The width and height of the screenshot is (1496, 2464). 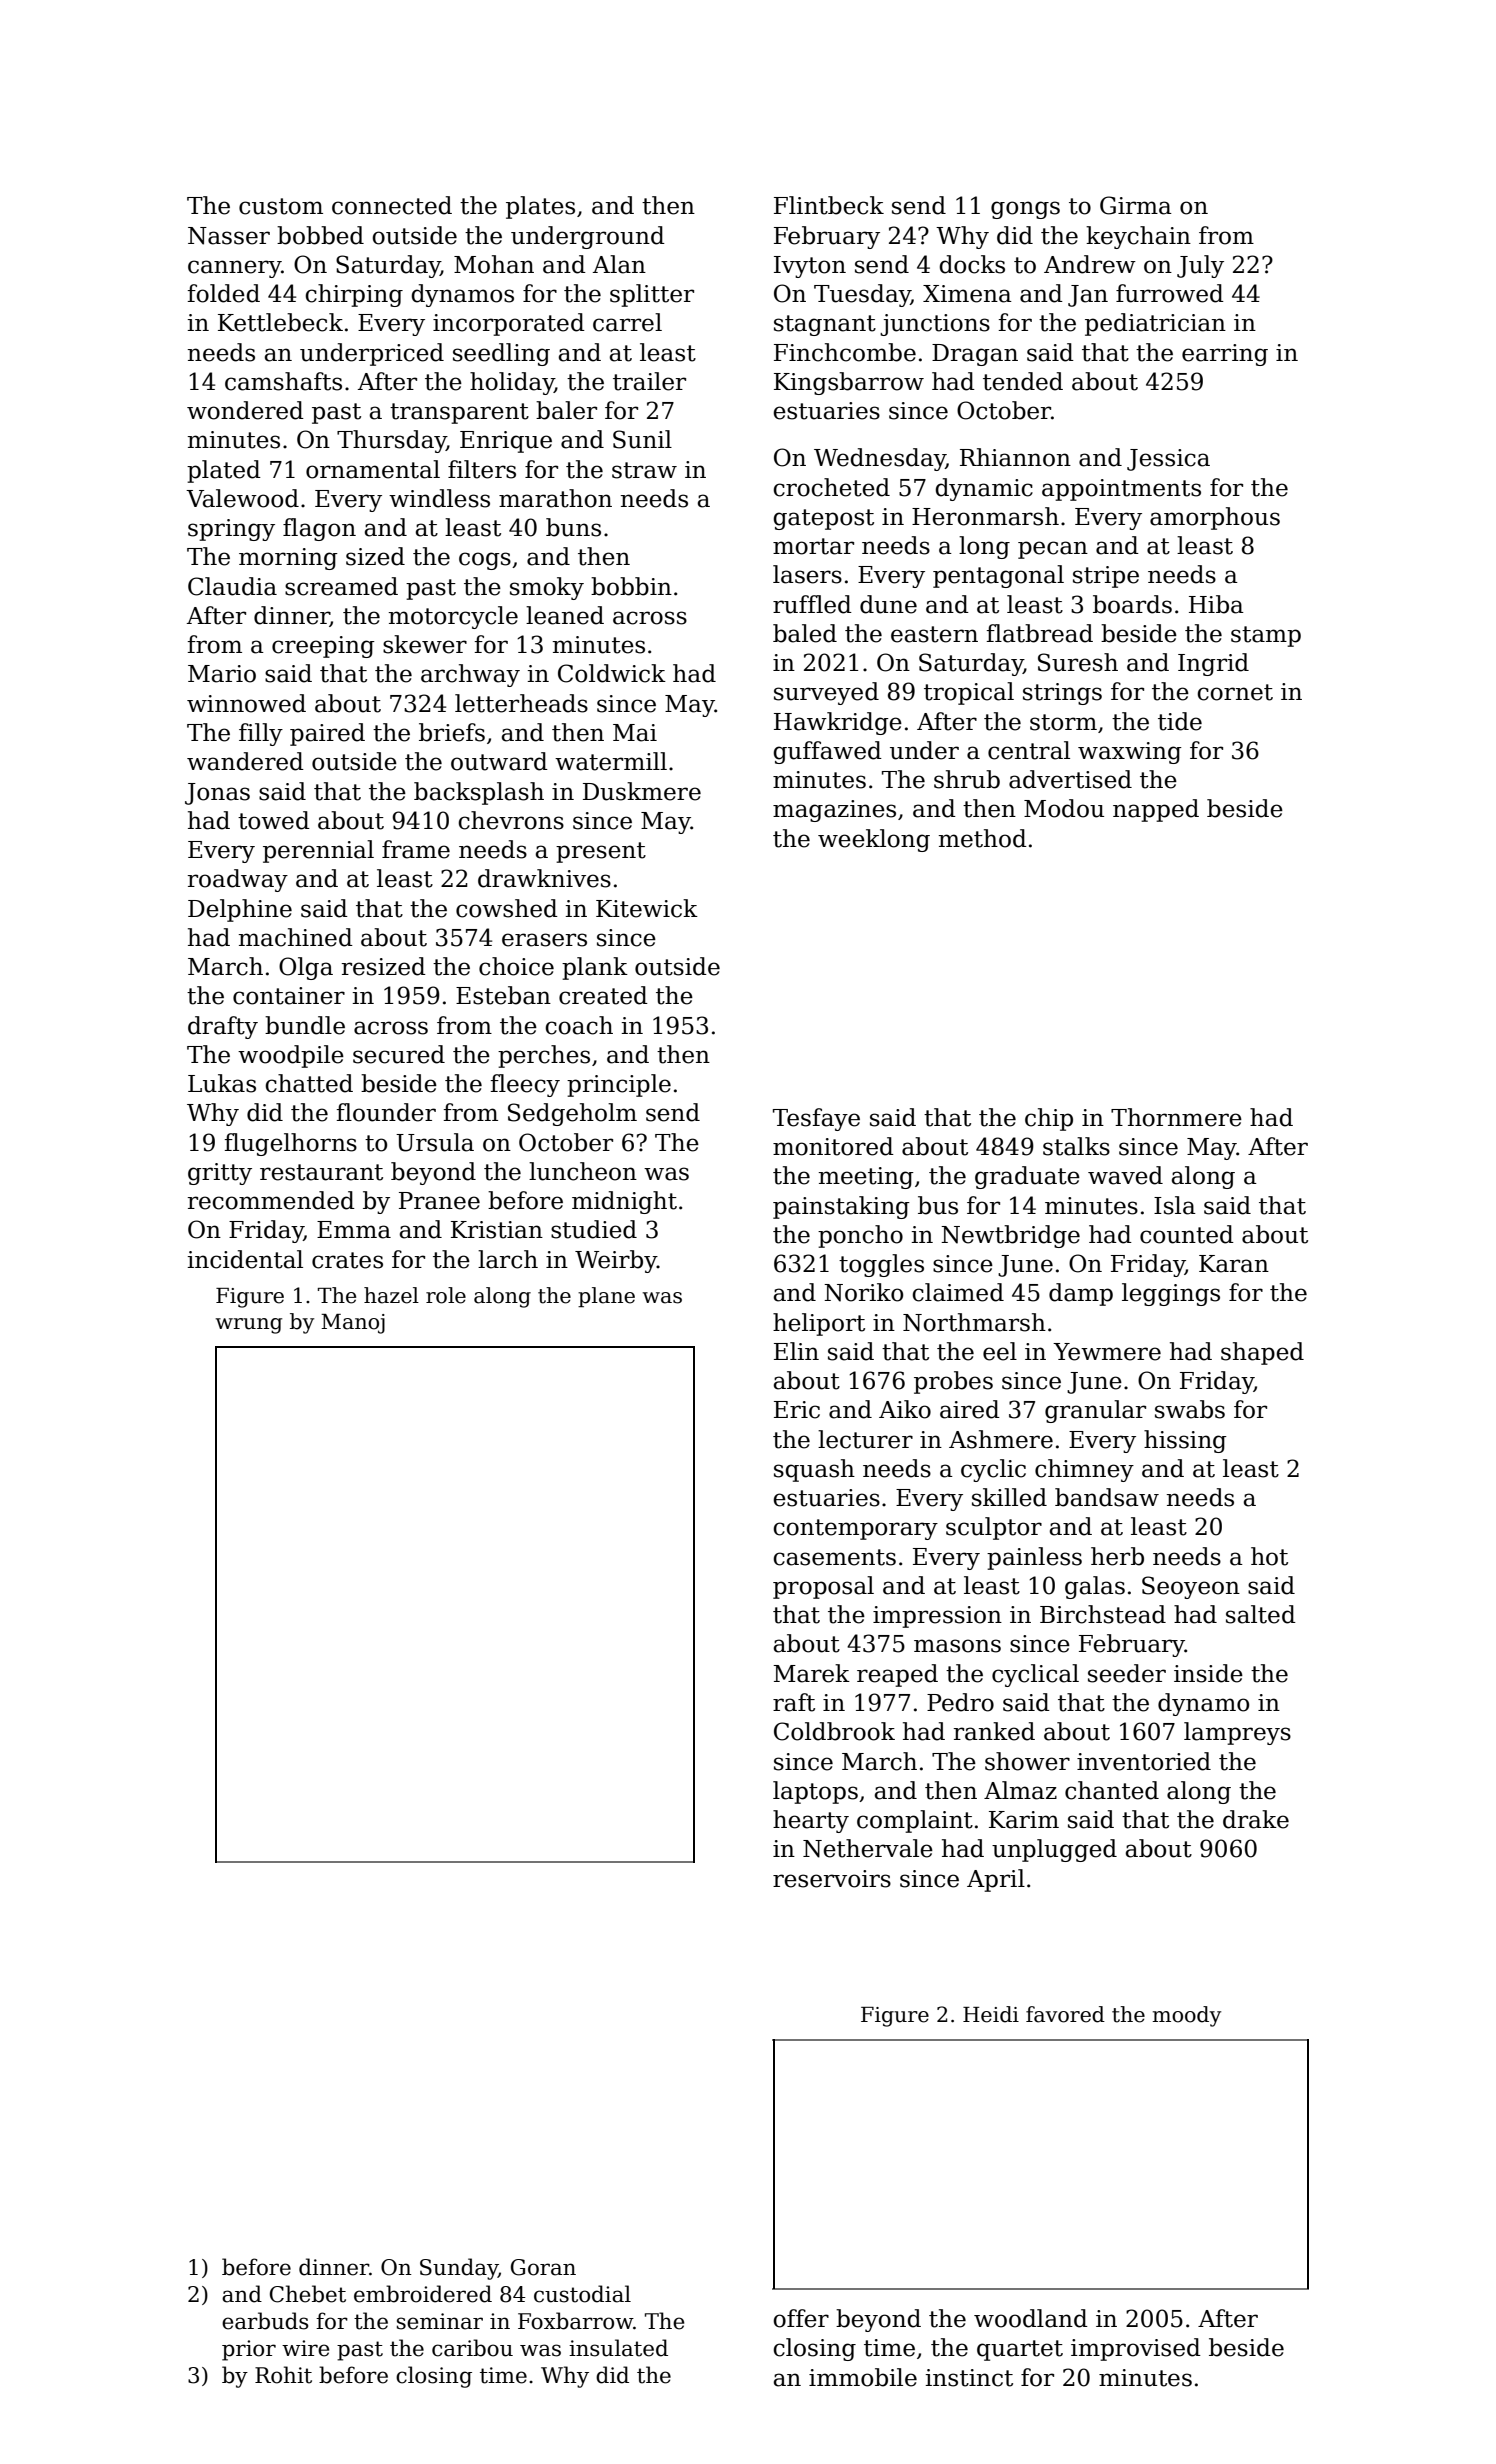 I want to click on Tesfaye, so click(x=816, y=1119).
